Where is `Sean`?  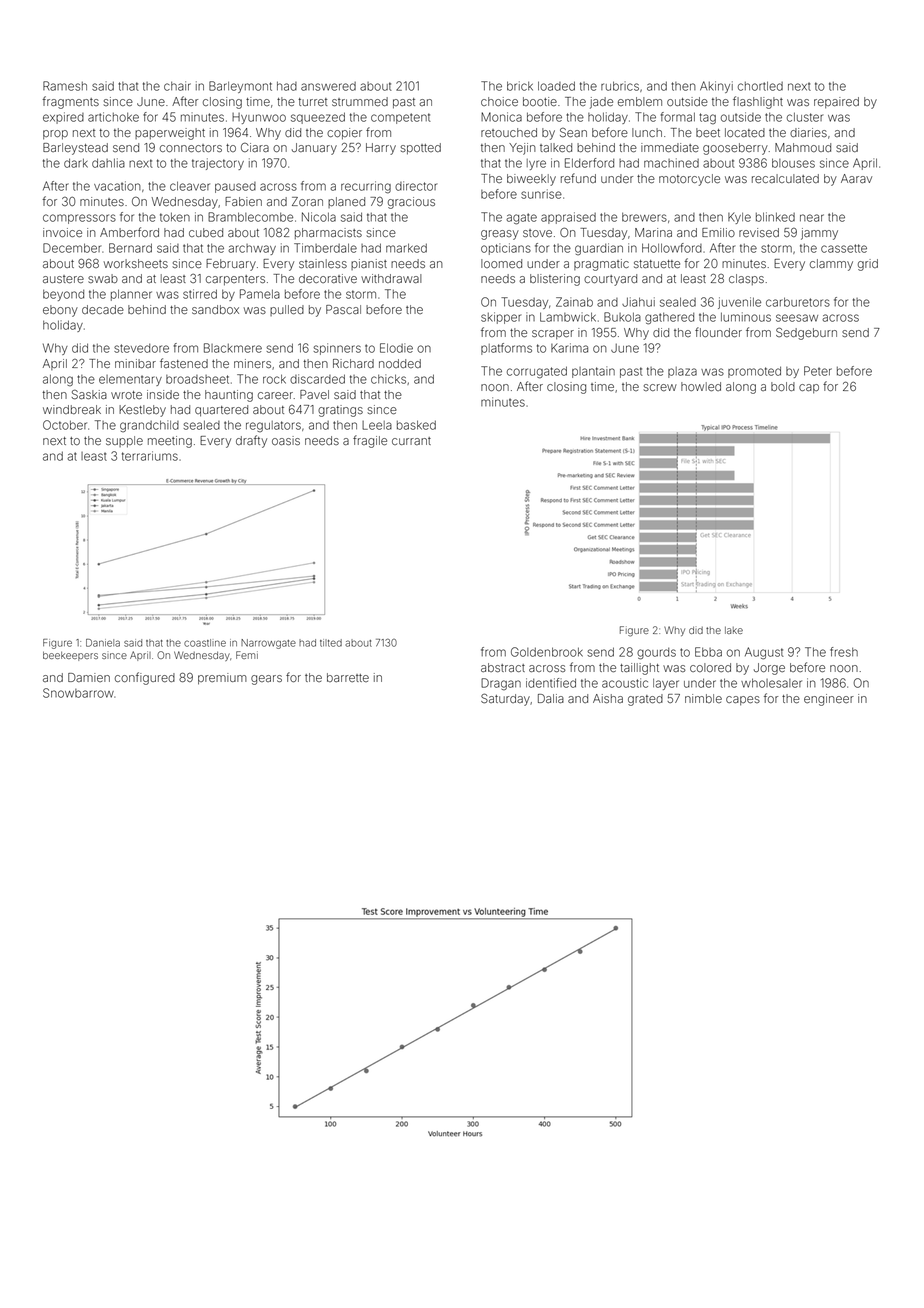
Sean is located at coordinates (573, 132).
